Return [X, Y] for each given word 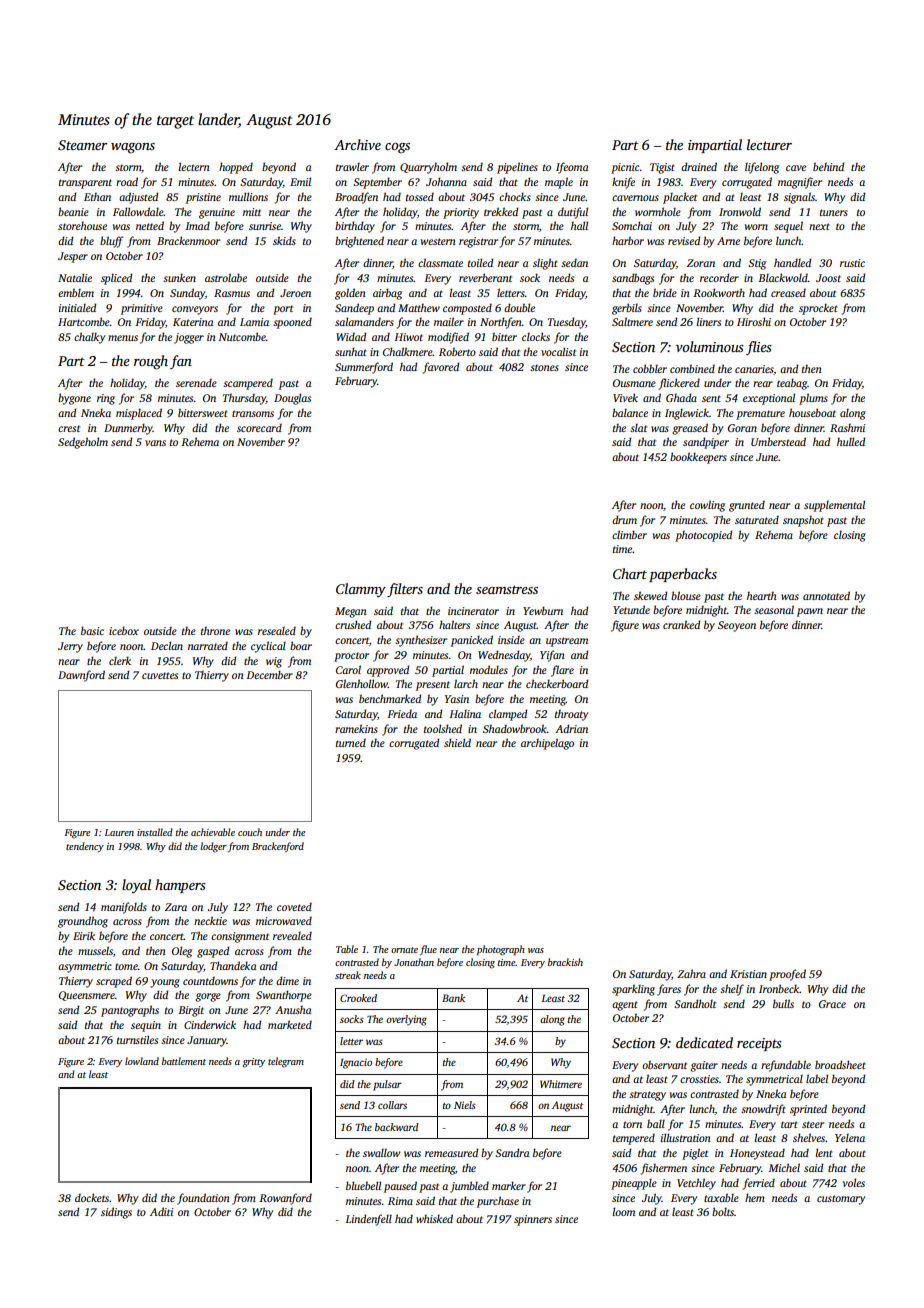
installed [155, 832]
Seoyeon [737, 626]
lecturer [769, 144]
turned [351, 742]
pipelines [517, 168]
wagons [133, 148]
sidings [116, 1213]
